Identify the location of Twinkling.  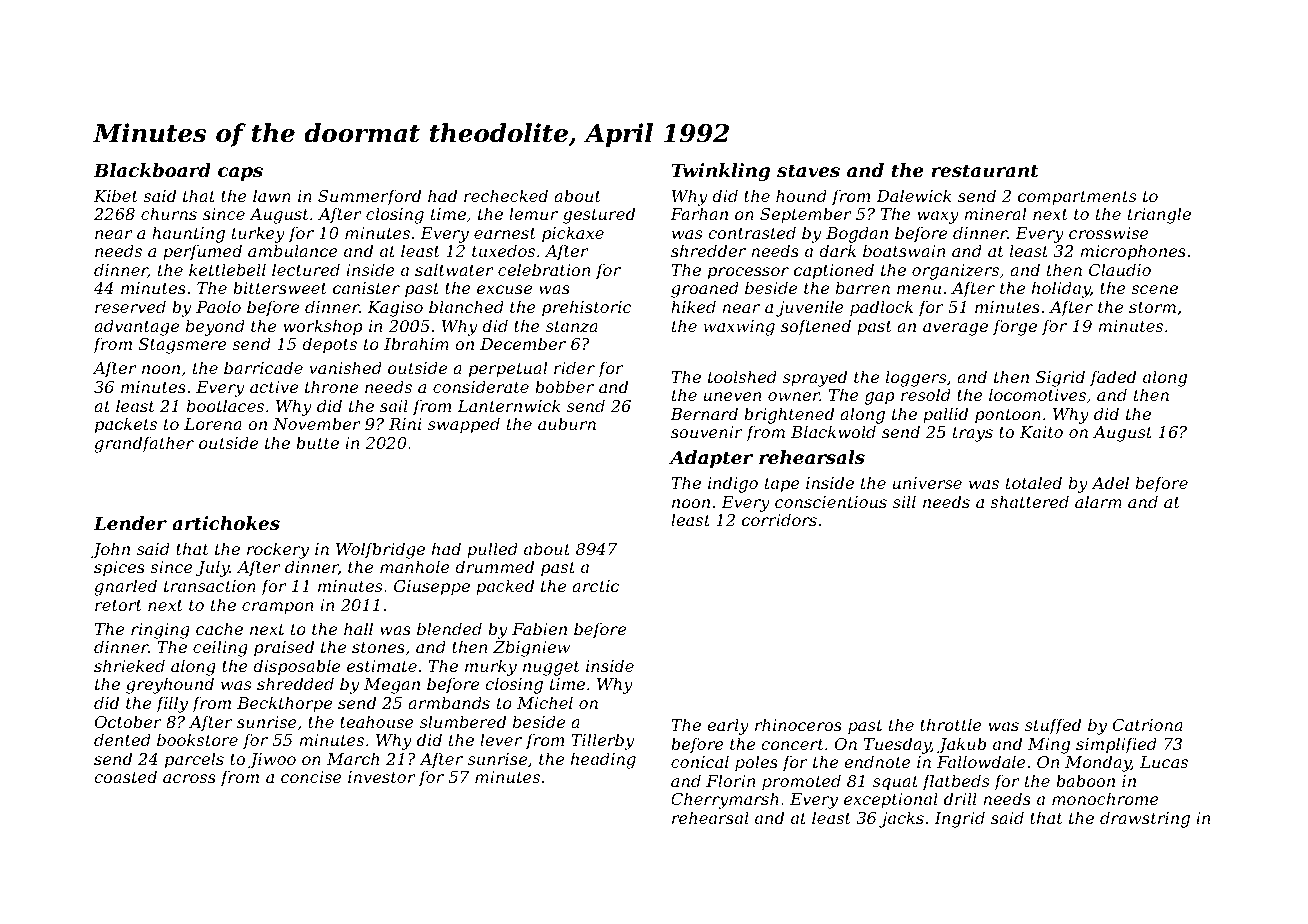
(720, 172).
